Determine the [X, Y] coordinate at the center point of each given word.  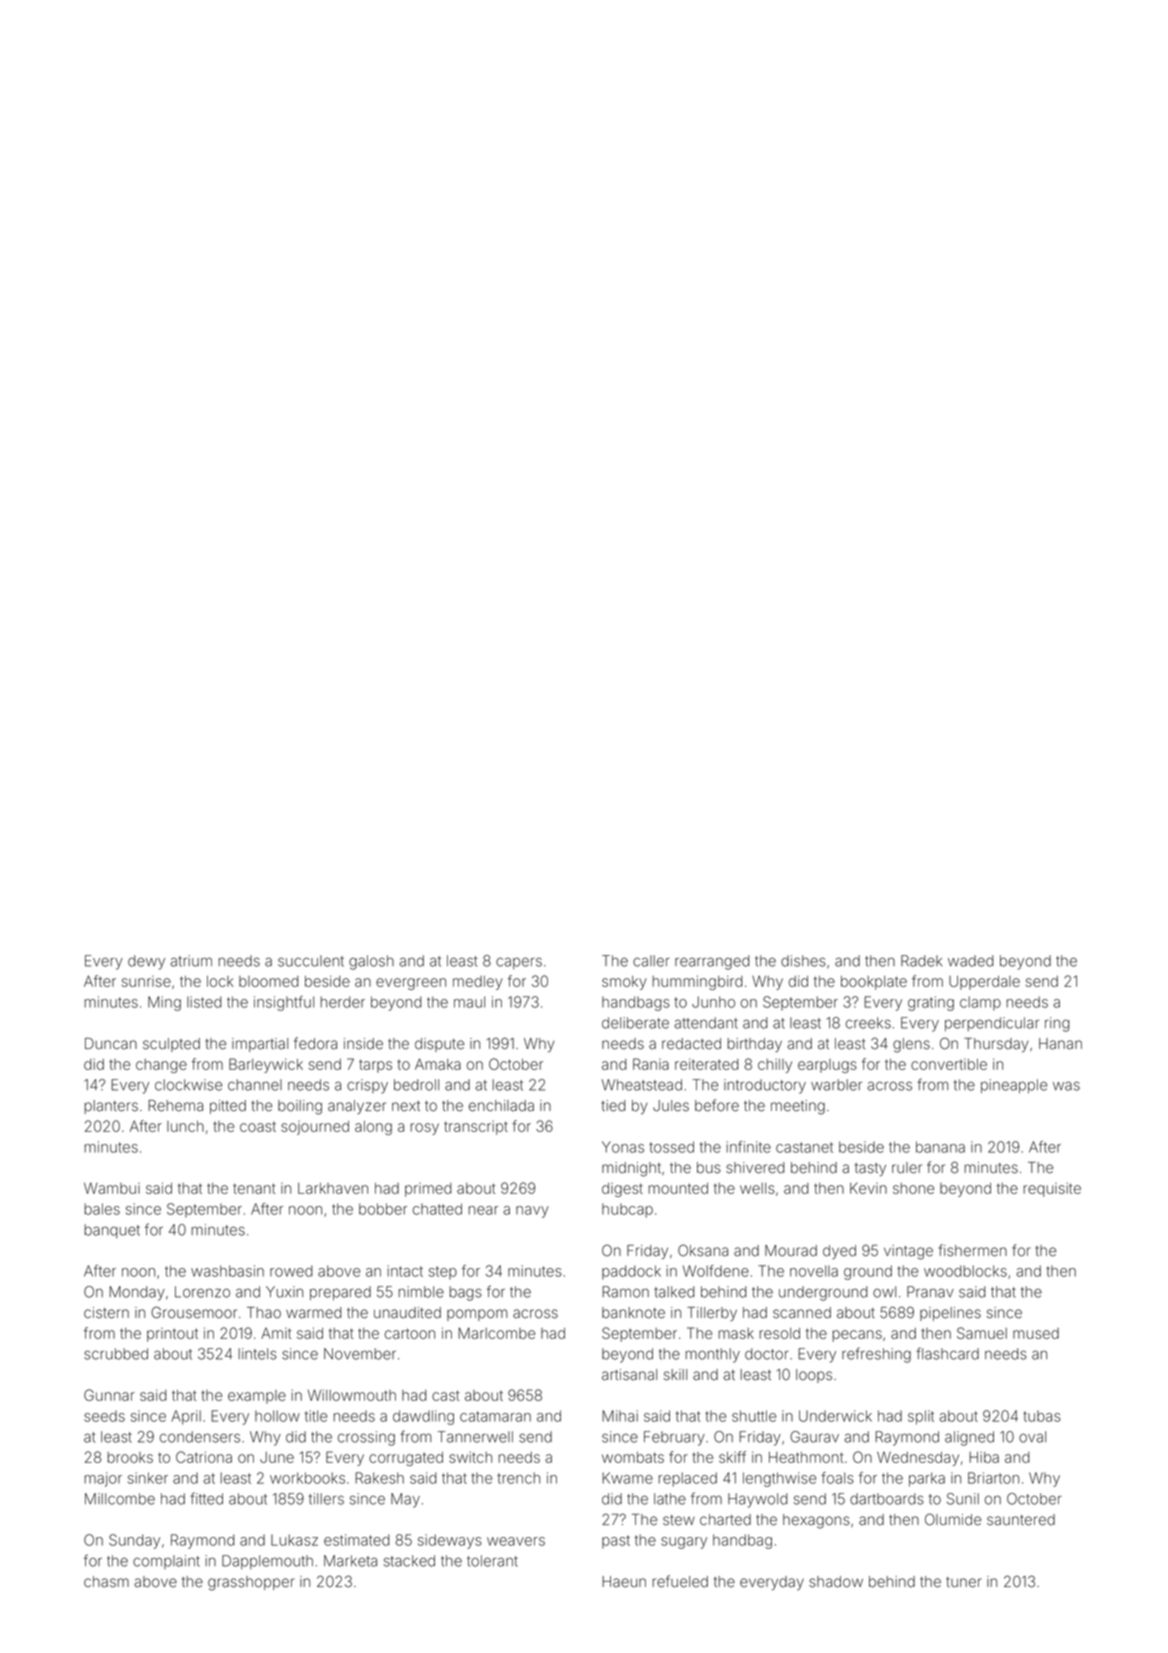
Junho [713, 1002]
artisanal [629, 1375]
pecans [857, 1336]
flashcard [947, 1353]
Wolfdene [716, 1271]
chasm [106, 1582]
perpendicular [992, 1024]
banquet [112, 1231]
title [316, 1416]
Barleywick [266, 1065]
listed [204, 1002]
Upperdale [984, 983]
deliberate [635, 1023]
